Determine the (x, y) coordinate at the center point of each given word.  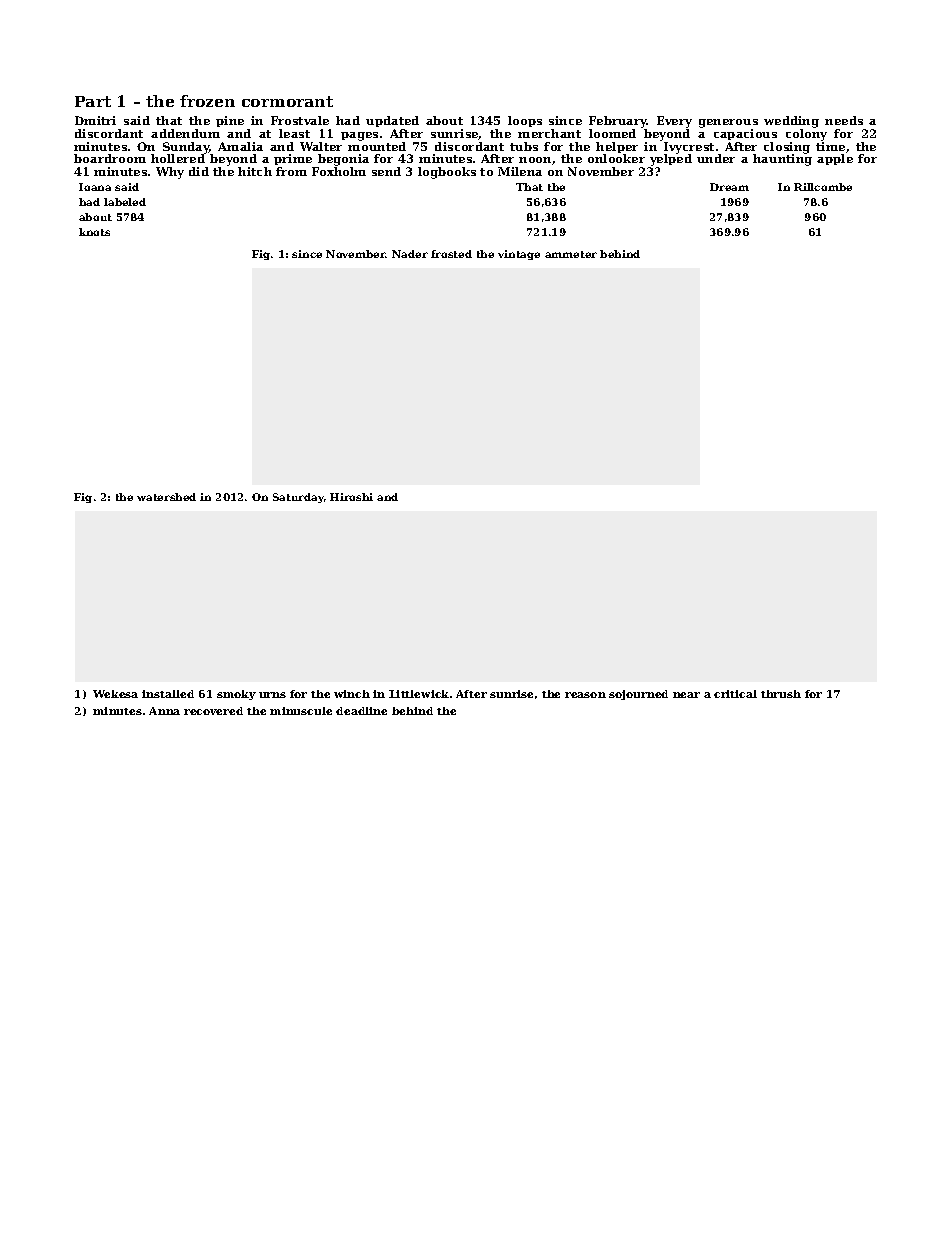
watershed (166, 497)
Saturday (298, 498)
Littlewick (419, 694)
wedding (791, 122)
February (618, 122)
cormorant (287, 101)
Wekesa (115, 694)
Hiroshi (351, 497)
